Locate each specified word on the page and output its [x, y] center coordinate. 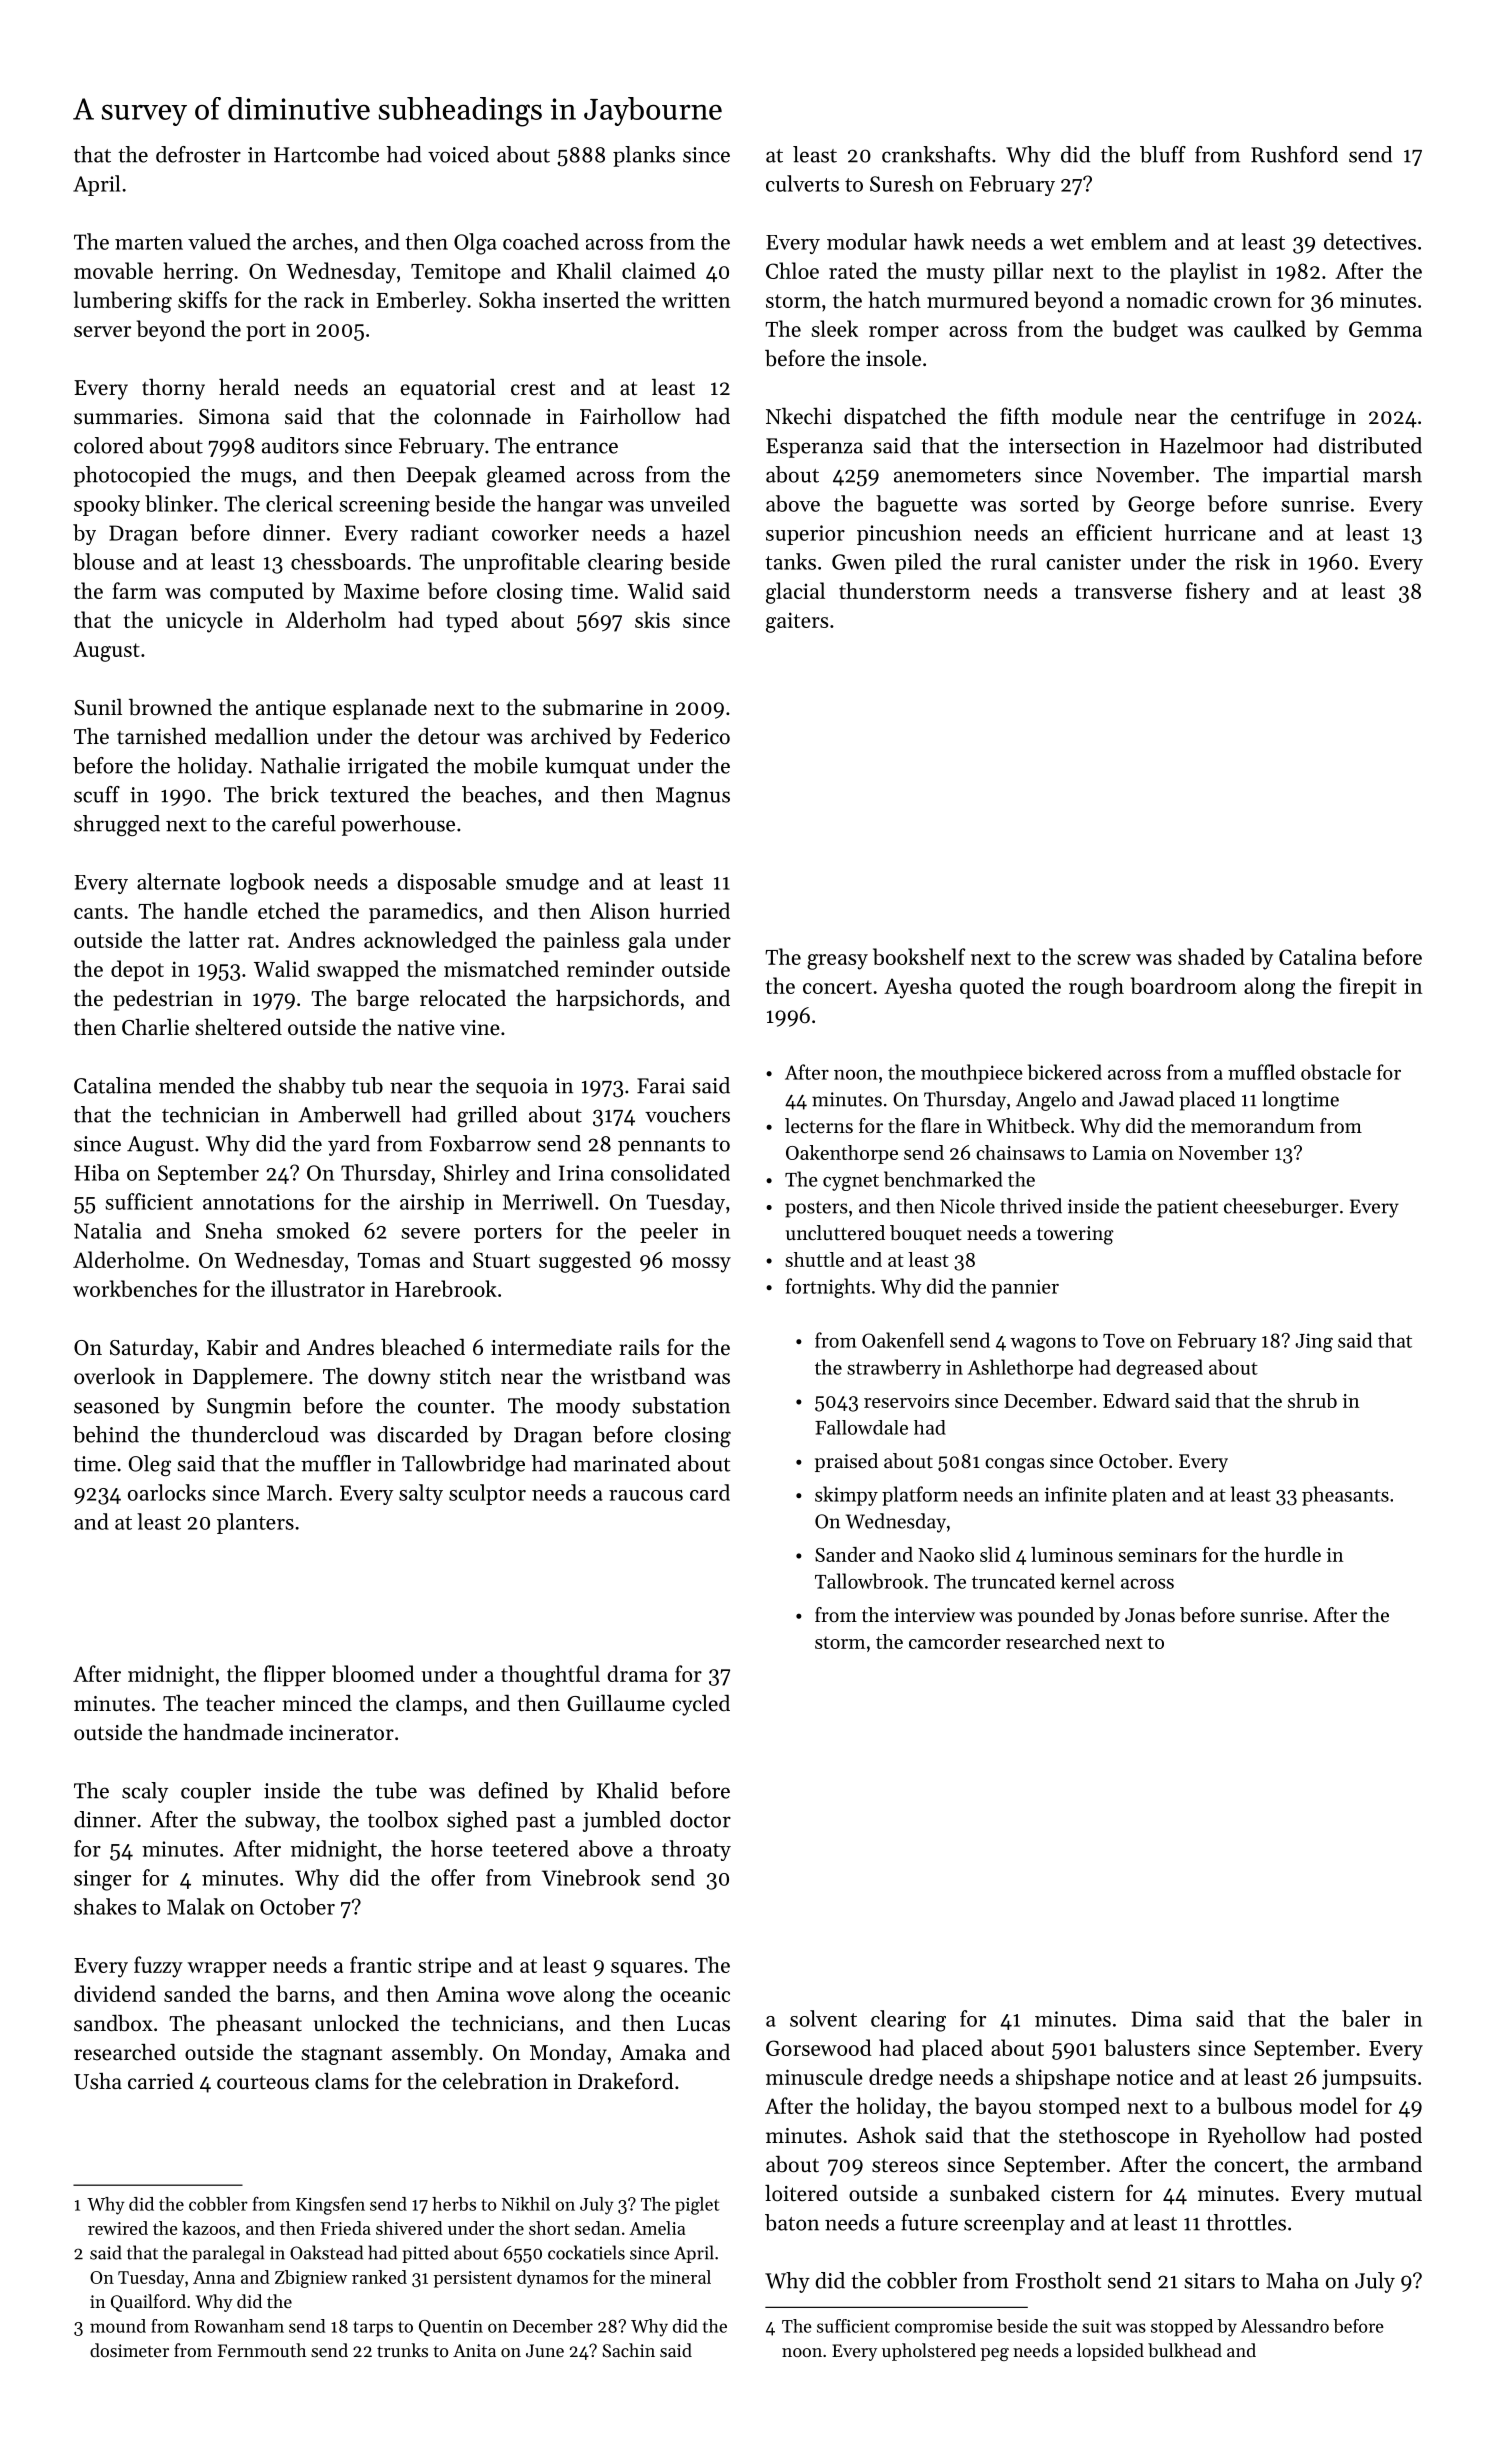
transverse [1123, 592]
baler [1366, 2018]
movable [113, 270]
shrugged [117, 825]
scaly [145, 1792]
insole [893, 358]
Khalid [627, 1790]
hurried [695, 910]
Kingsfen [330, 2206]
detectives [1370, 241]
